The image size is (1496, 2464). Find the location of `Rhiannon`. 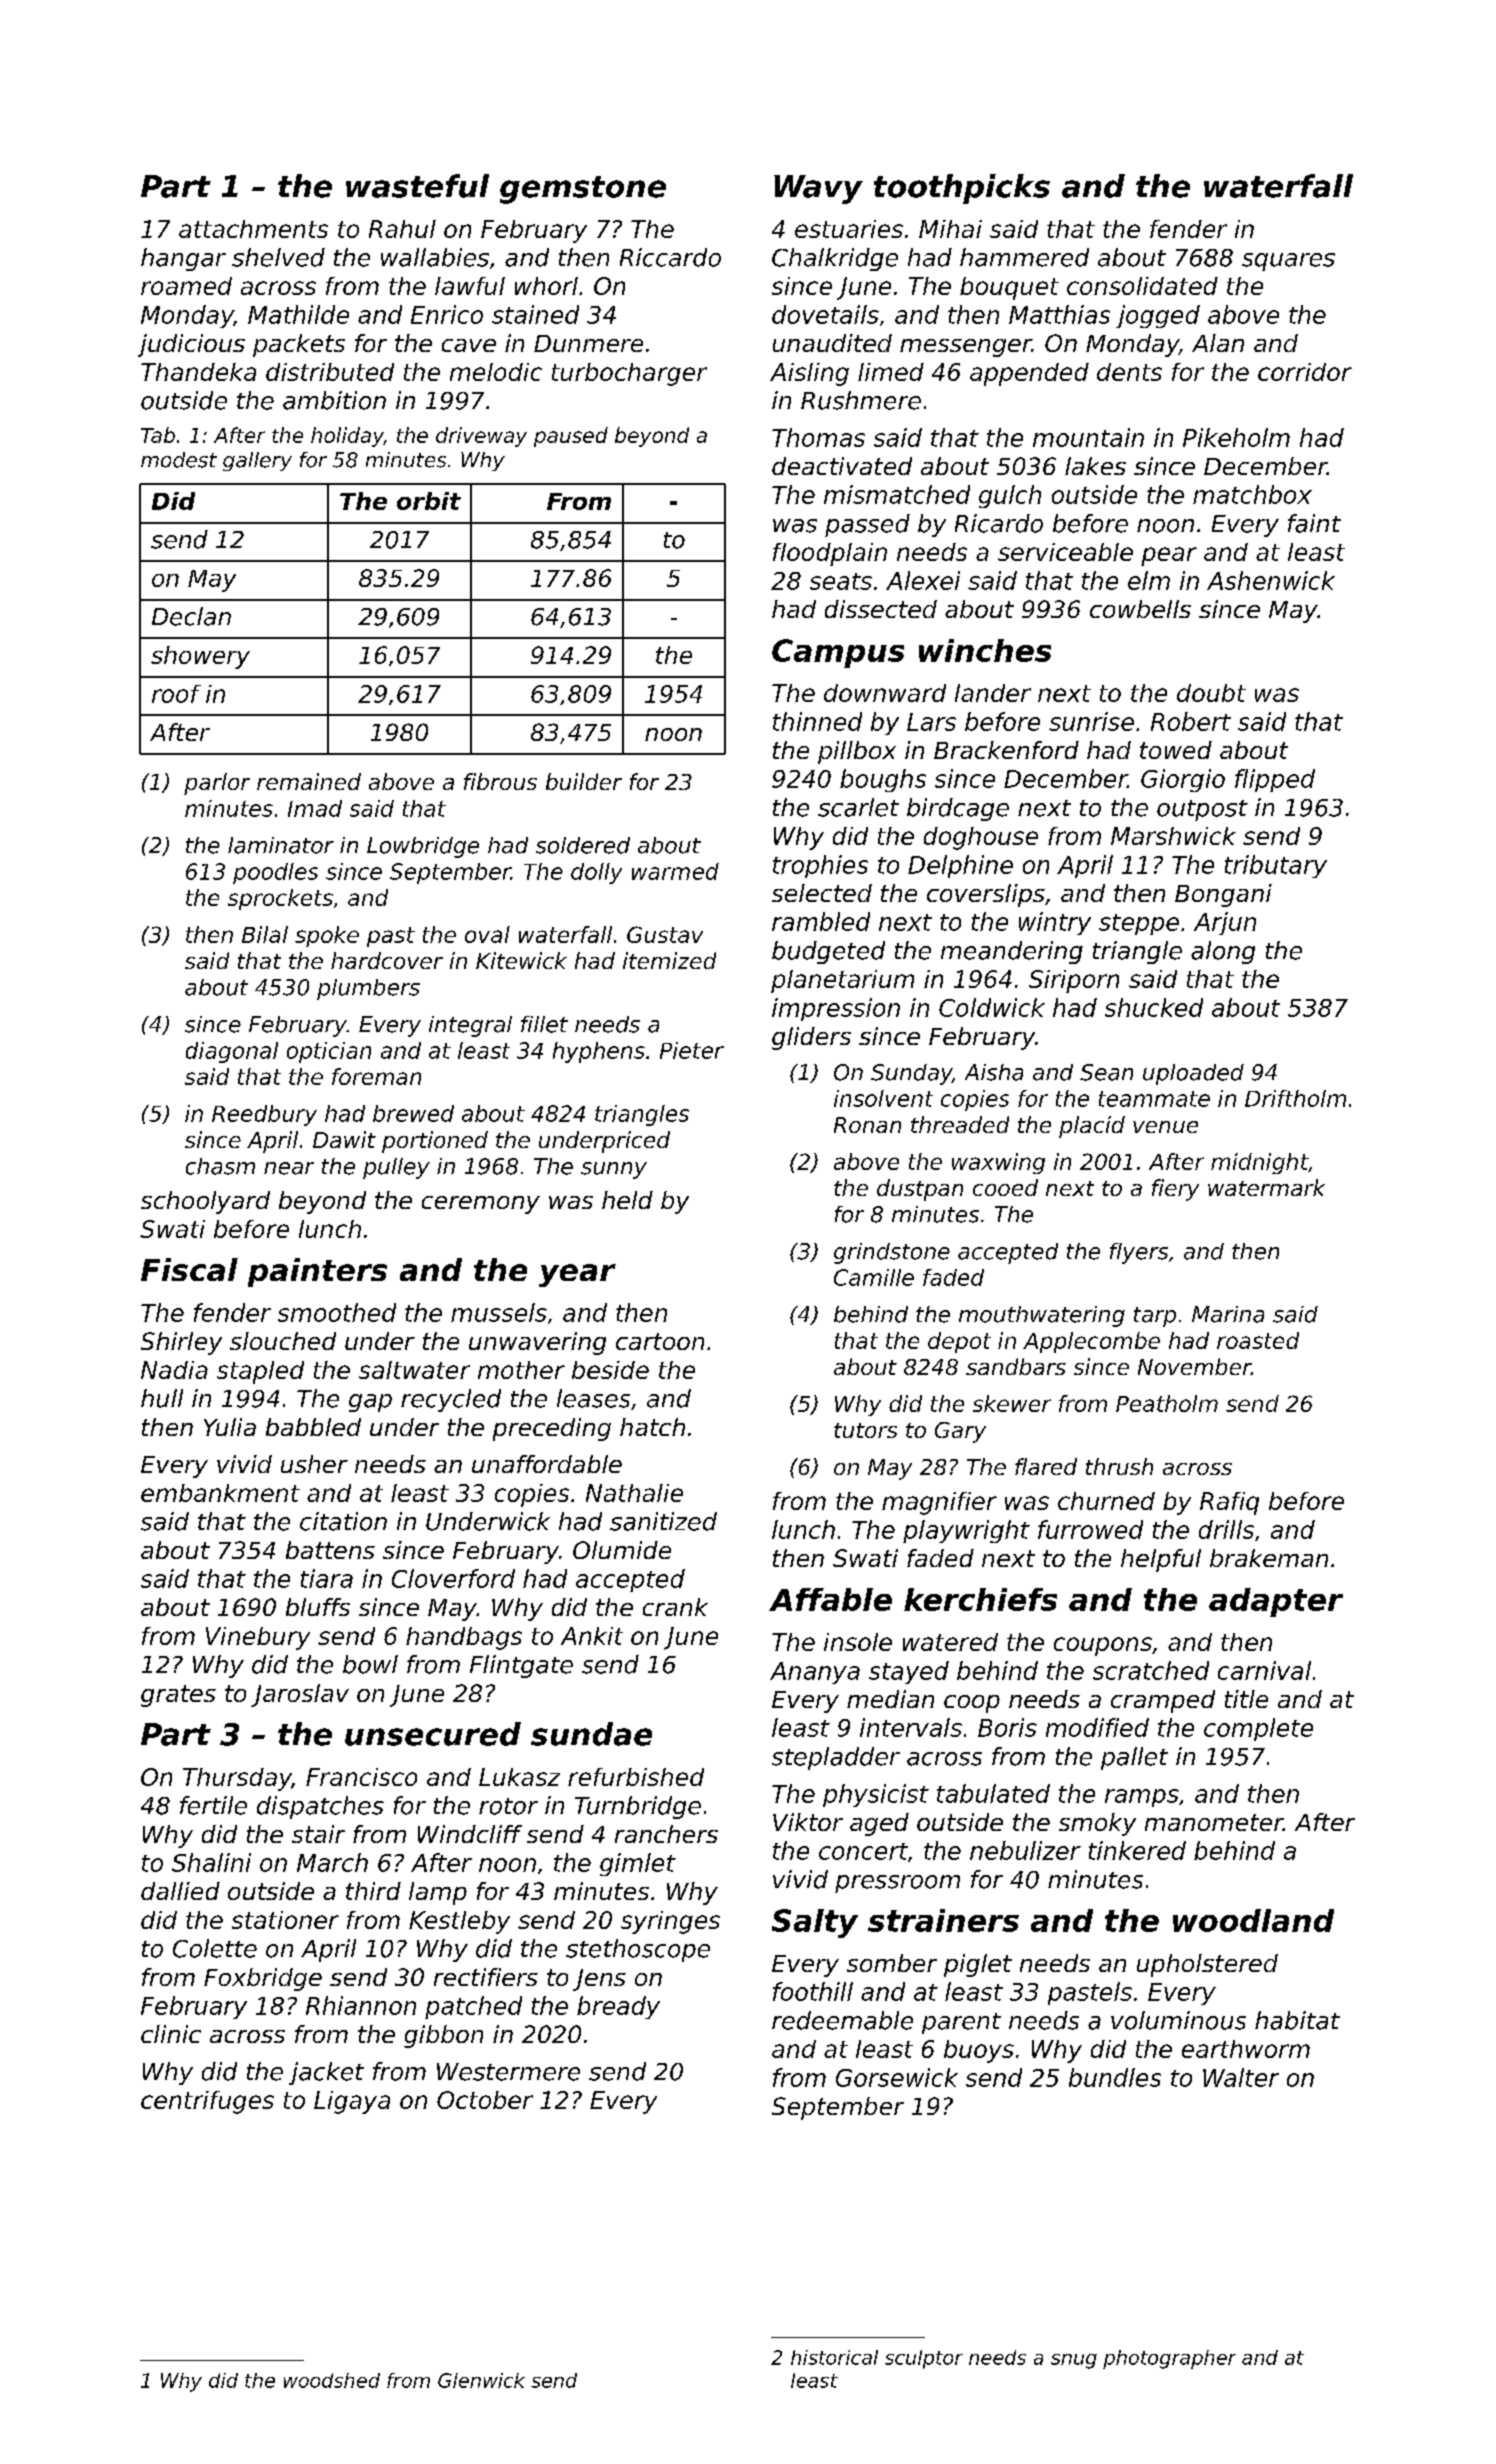

Rhiannon is located at coordinates (361, 2005).
